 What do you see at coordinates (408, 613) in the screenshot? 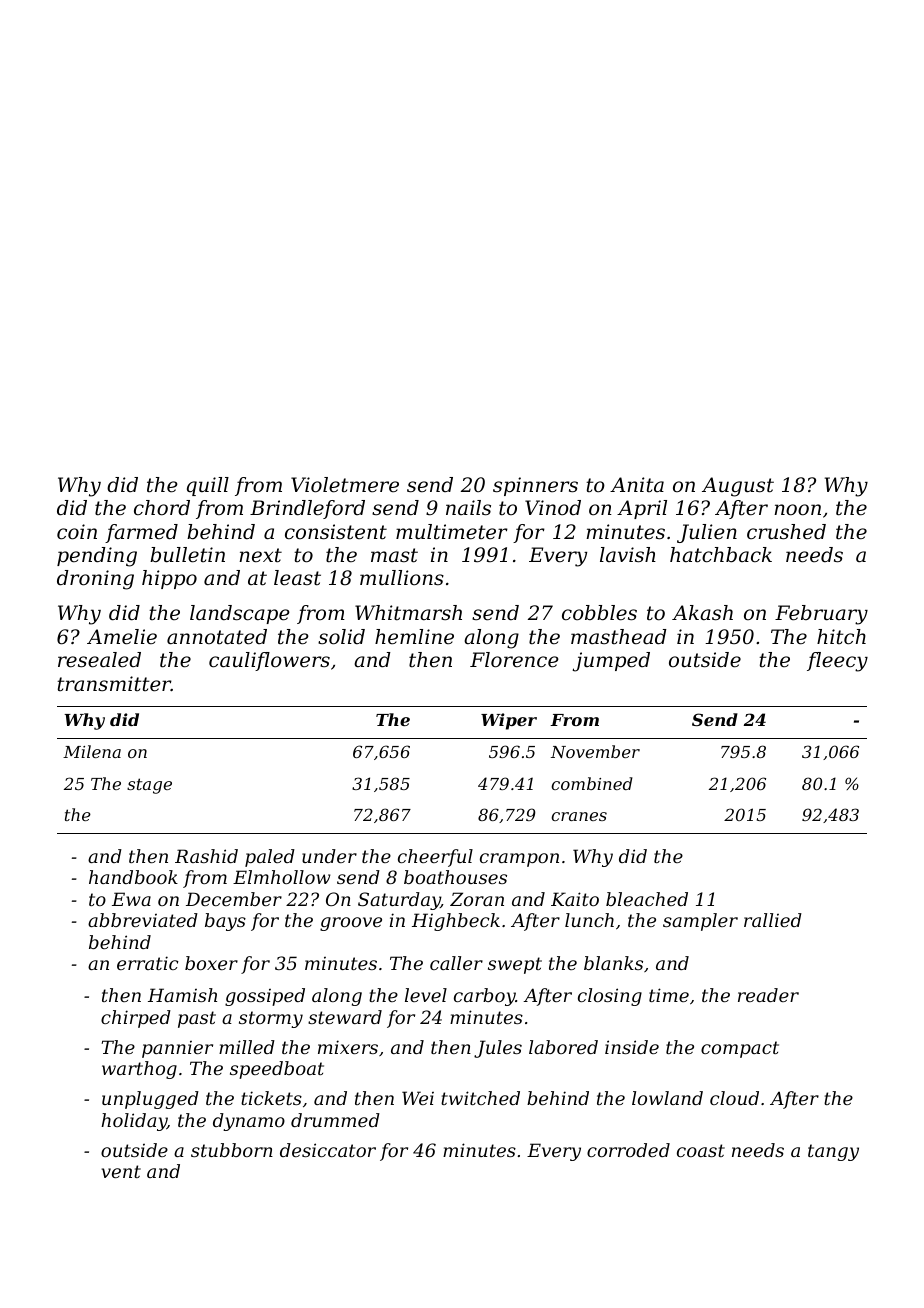
I see `Whitmarsh` at bounding box center [408, 613].
